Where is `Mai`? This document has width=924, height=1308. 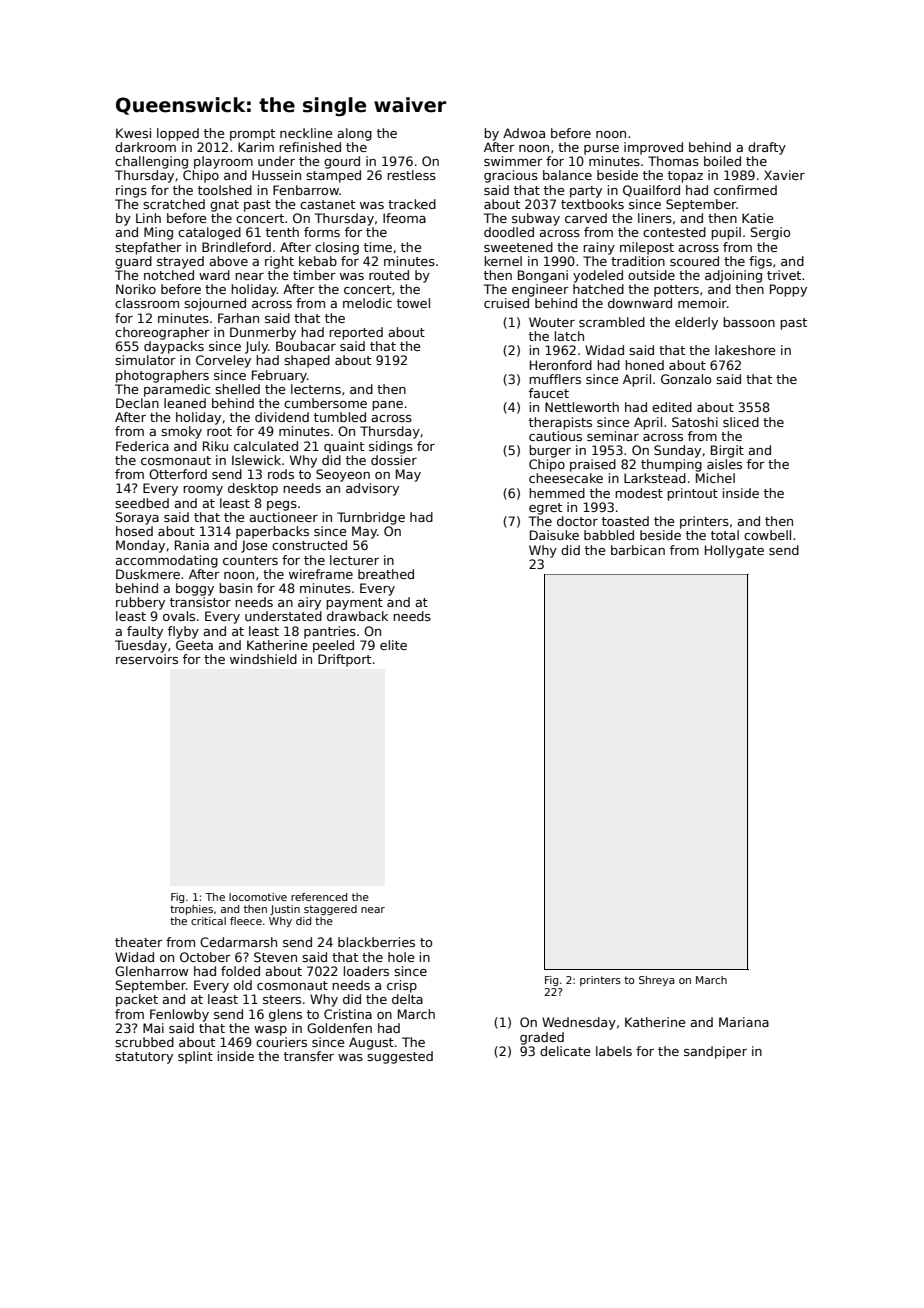 Mai is located at coordinates (153, 1028).
